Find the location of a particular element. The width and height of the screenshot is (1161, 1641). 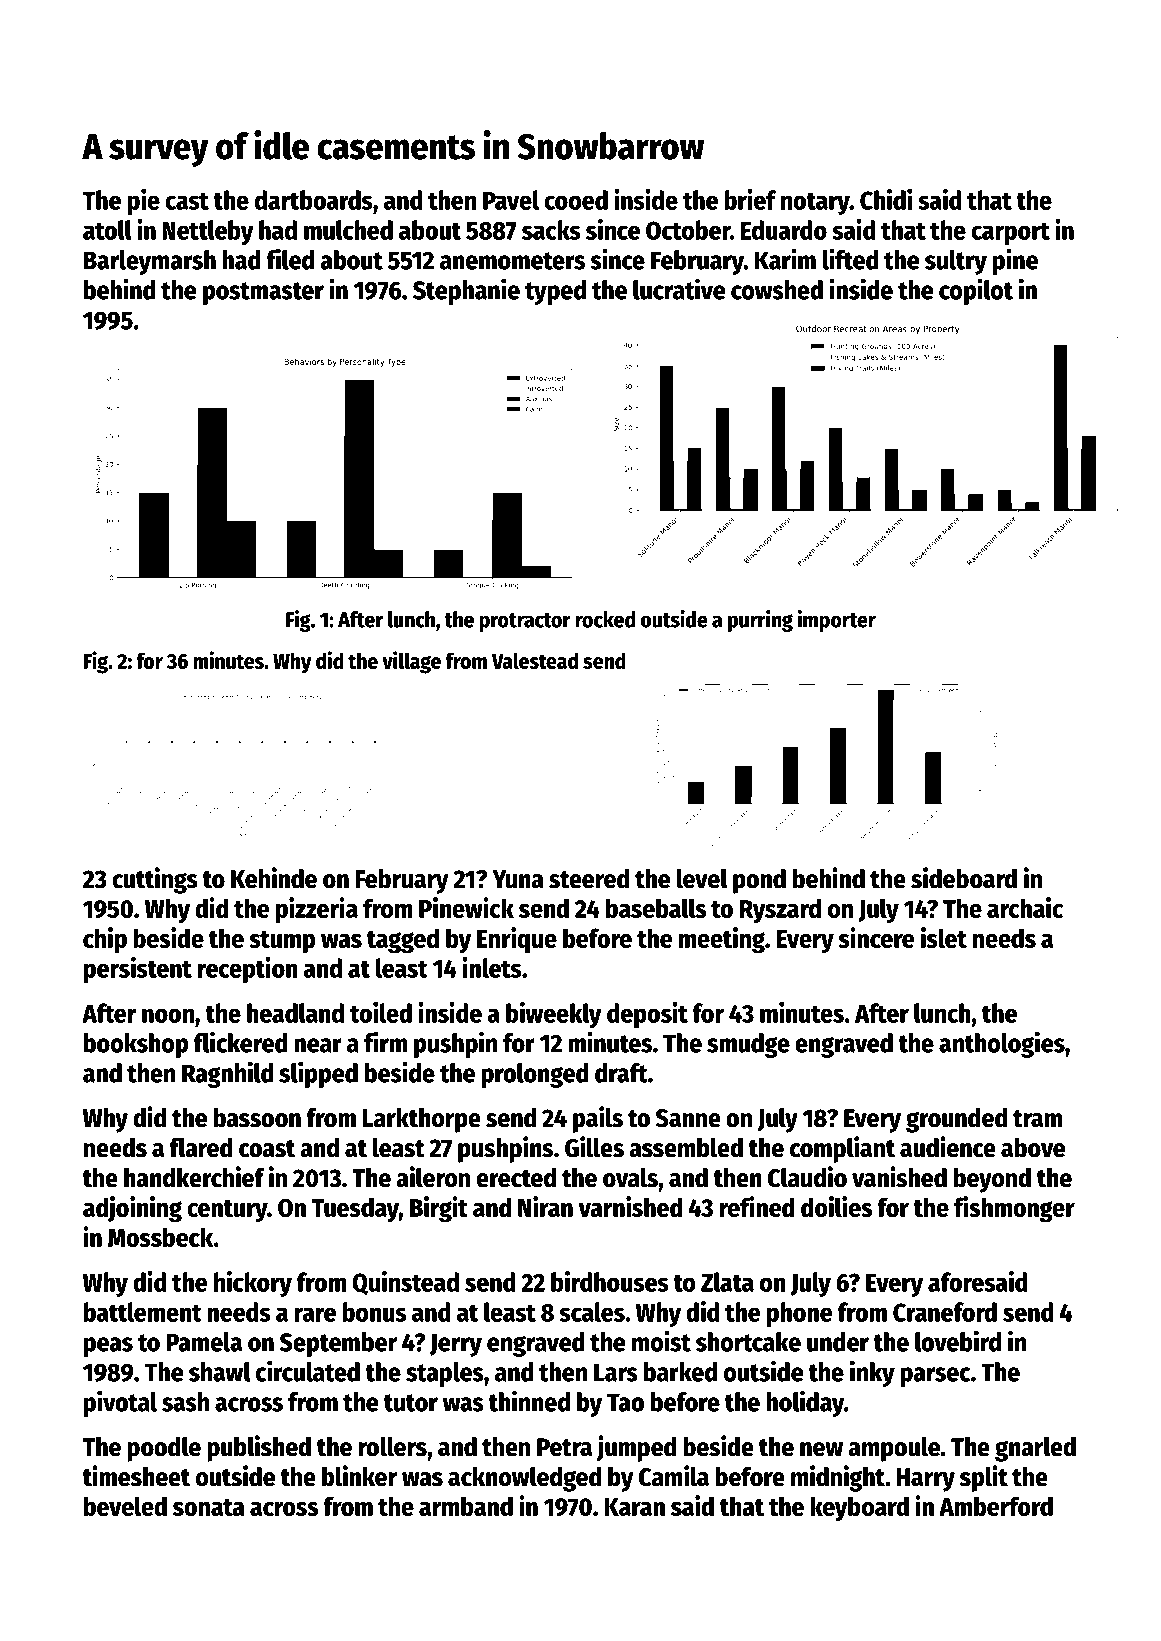

atoll is located at coordinates (107, 230).
